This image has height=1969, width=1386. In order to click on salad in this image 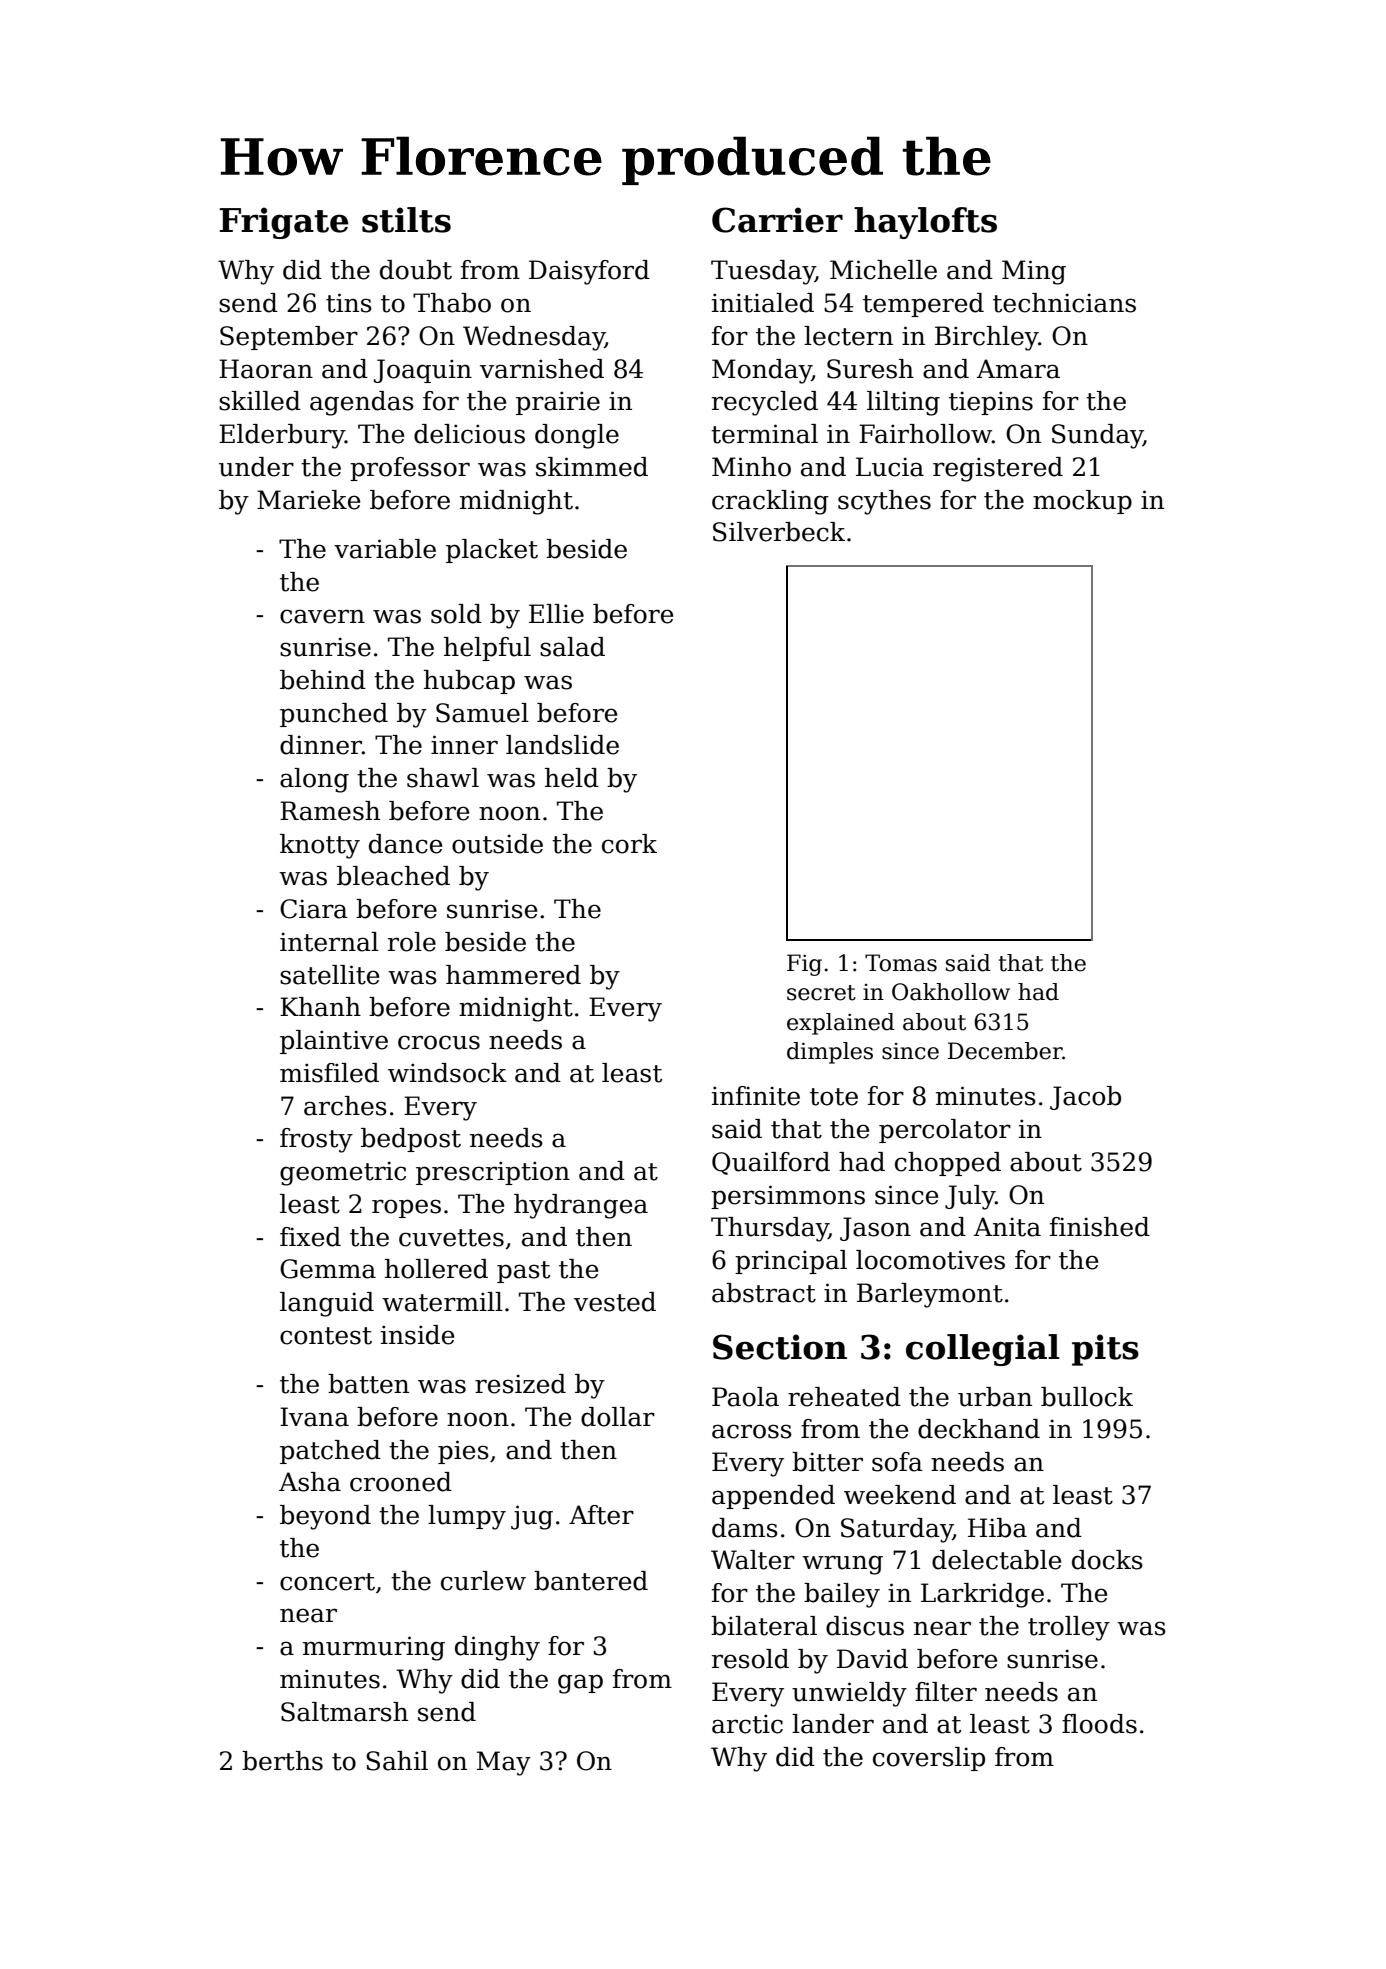, I will do `click(572, 647)`.
